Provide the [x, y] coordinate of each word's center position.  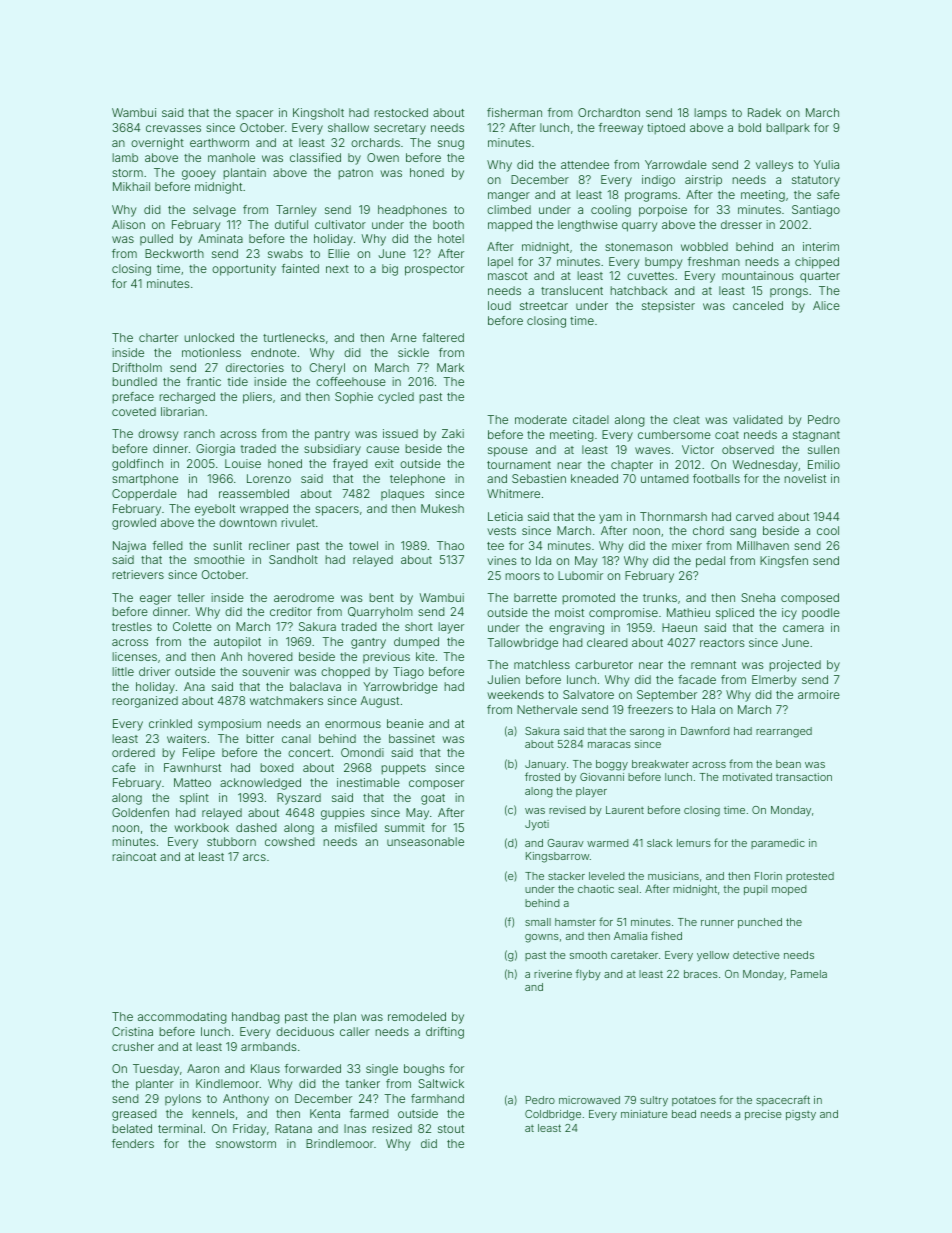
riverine [553, 974]
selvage [214, 211]
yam [610, 519]
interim [821, 246]
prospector [434, 270]
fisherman [514, 112]
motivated [747, 777]
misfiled [356, 827]
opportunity [244, 270]
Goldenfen [140, 812]
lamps [710, 114]
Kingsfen [784, 562]
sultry [654, 1101]
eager [155, 600]
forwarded [313, 1068]
